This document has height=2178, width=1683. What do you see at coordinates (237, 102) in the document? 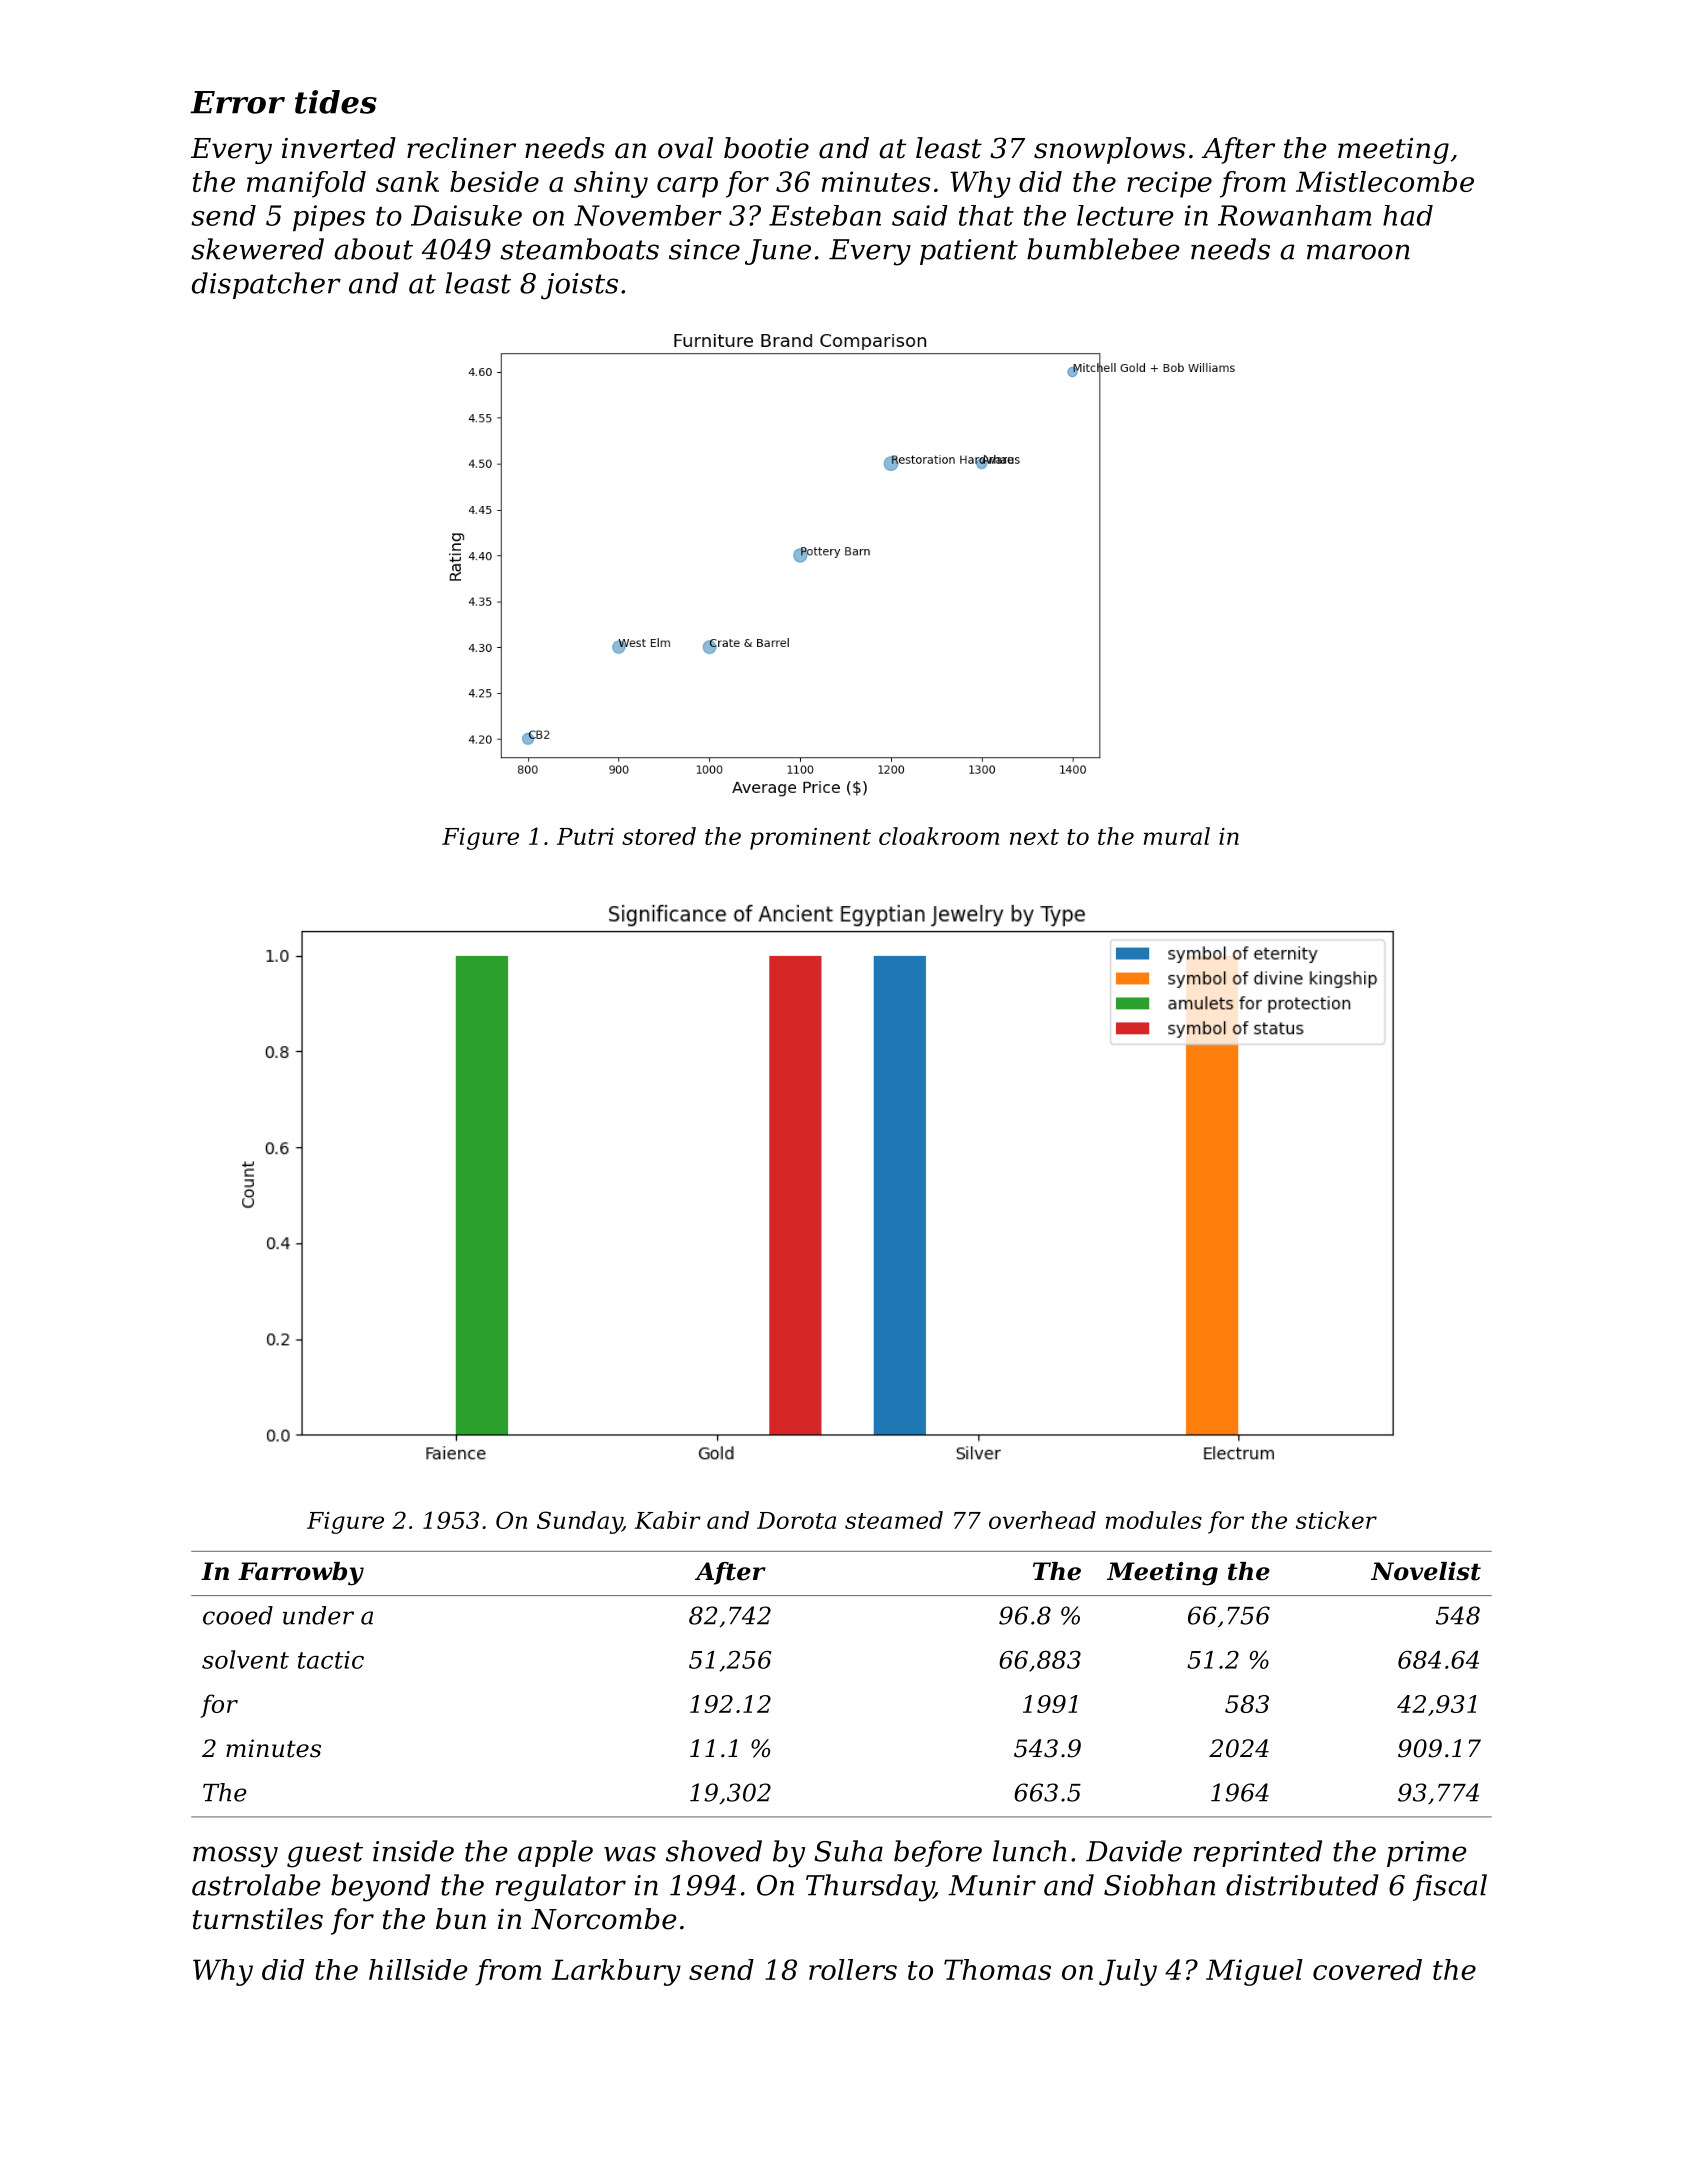
I see `Error` at bounding box center [237, 102].
